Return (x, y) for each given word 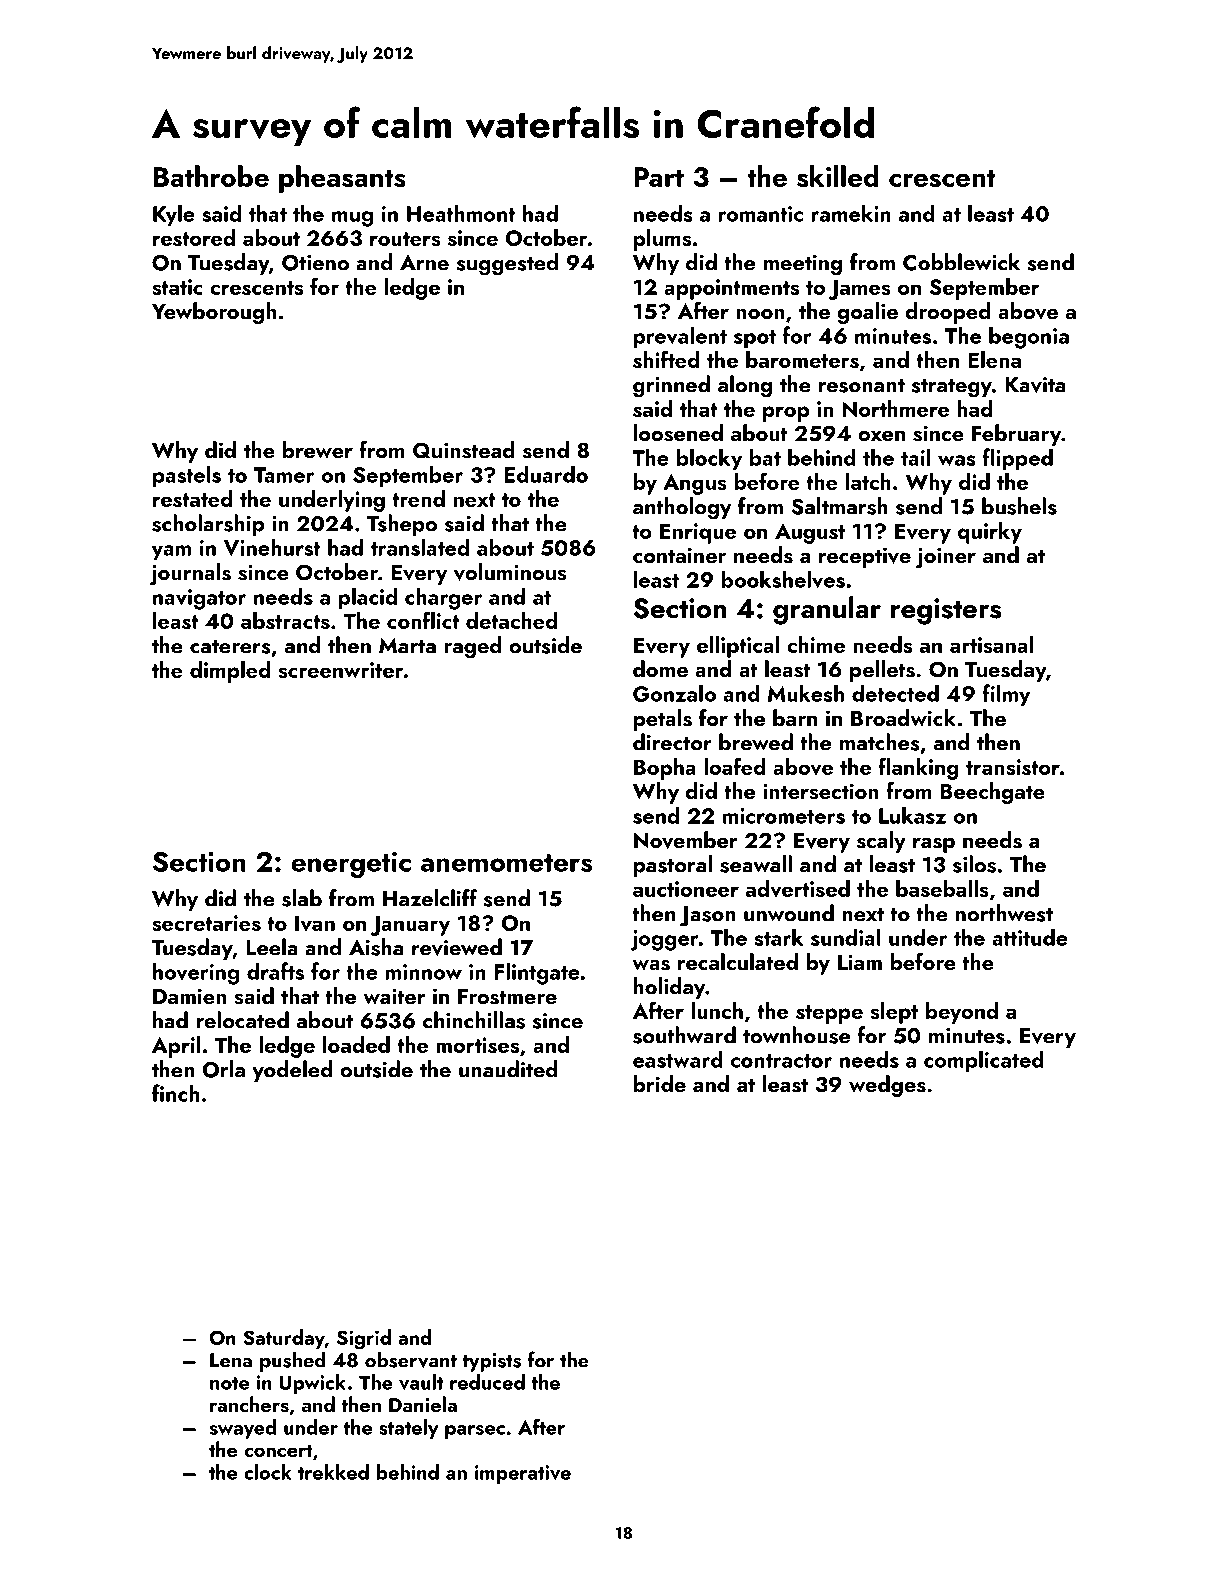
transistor (1013, 767)
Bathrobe (211, 176)
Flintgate (537, 973)
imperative (523, 1474)
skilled (838, 176)
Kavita (1035, 385)
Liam (860, 962)
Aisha (376, 947)
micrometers (784, 816)
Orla (223, 1069)
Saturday (284, 1339)
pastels (187, 476)
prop (786, 414)
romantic (761, 214)
